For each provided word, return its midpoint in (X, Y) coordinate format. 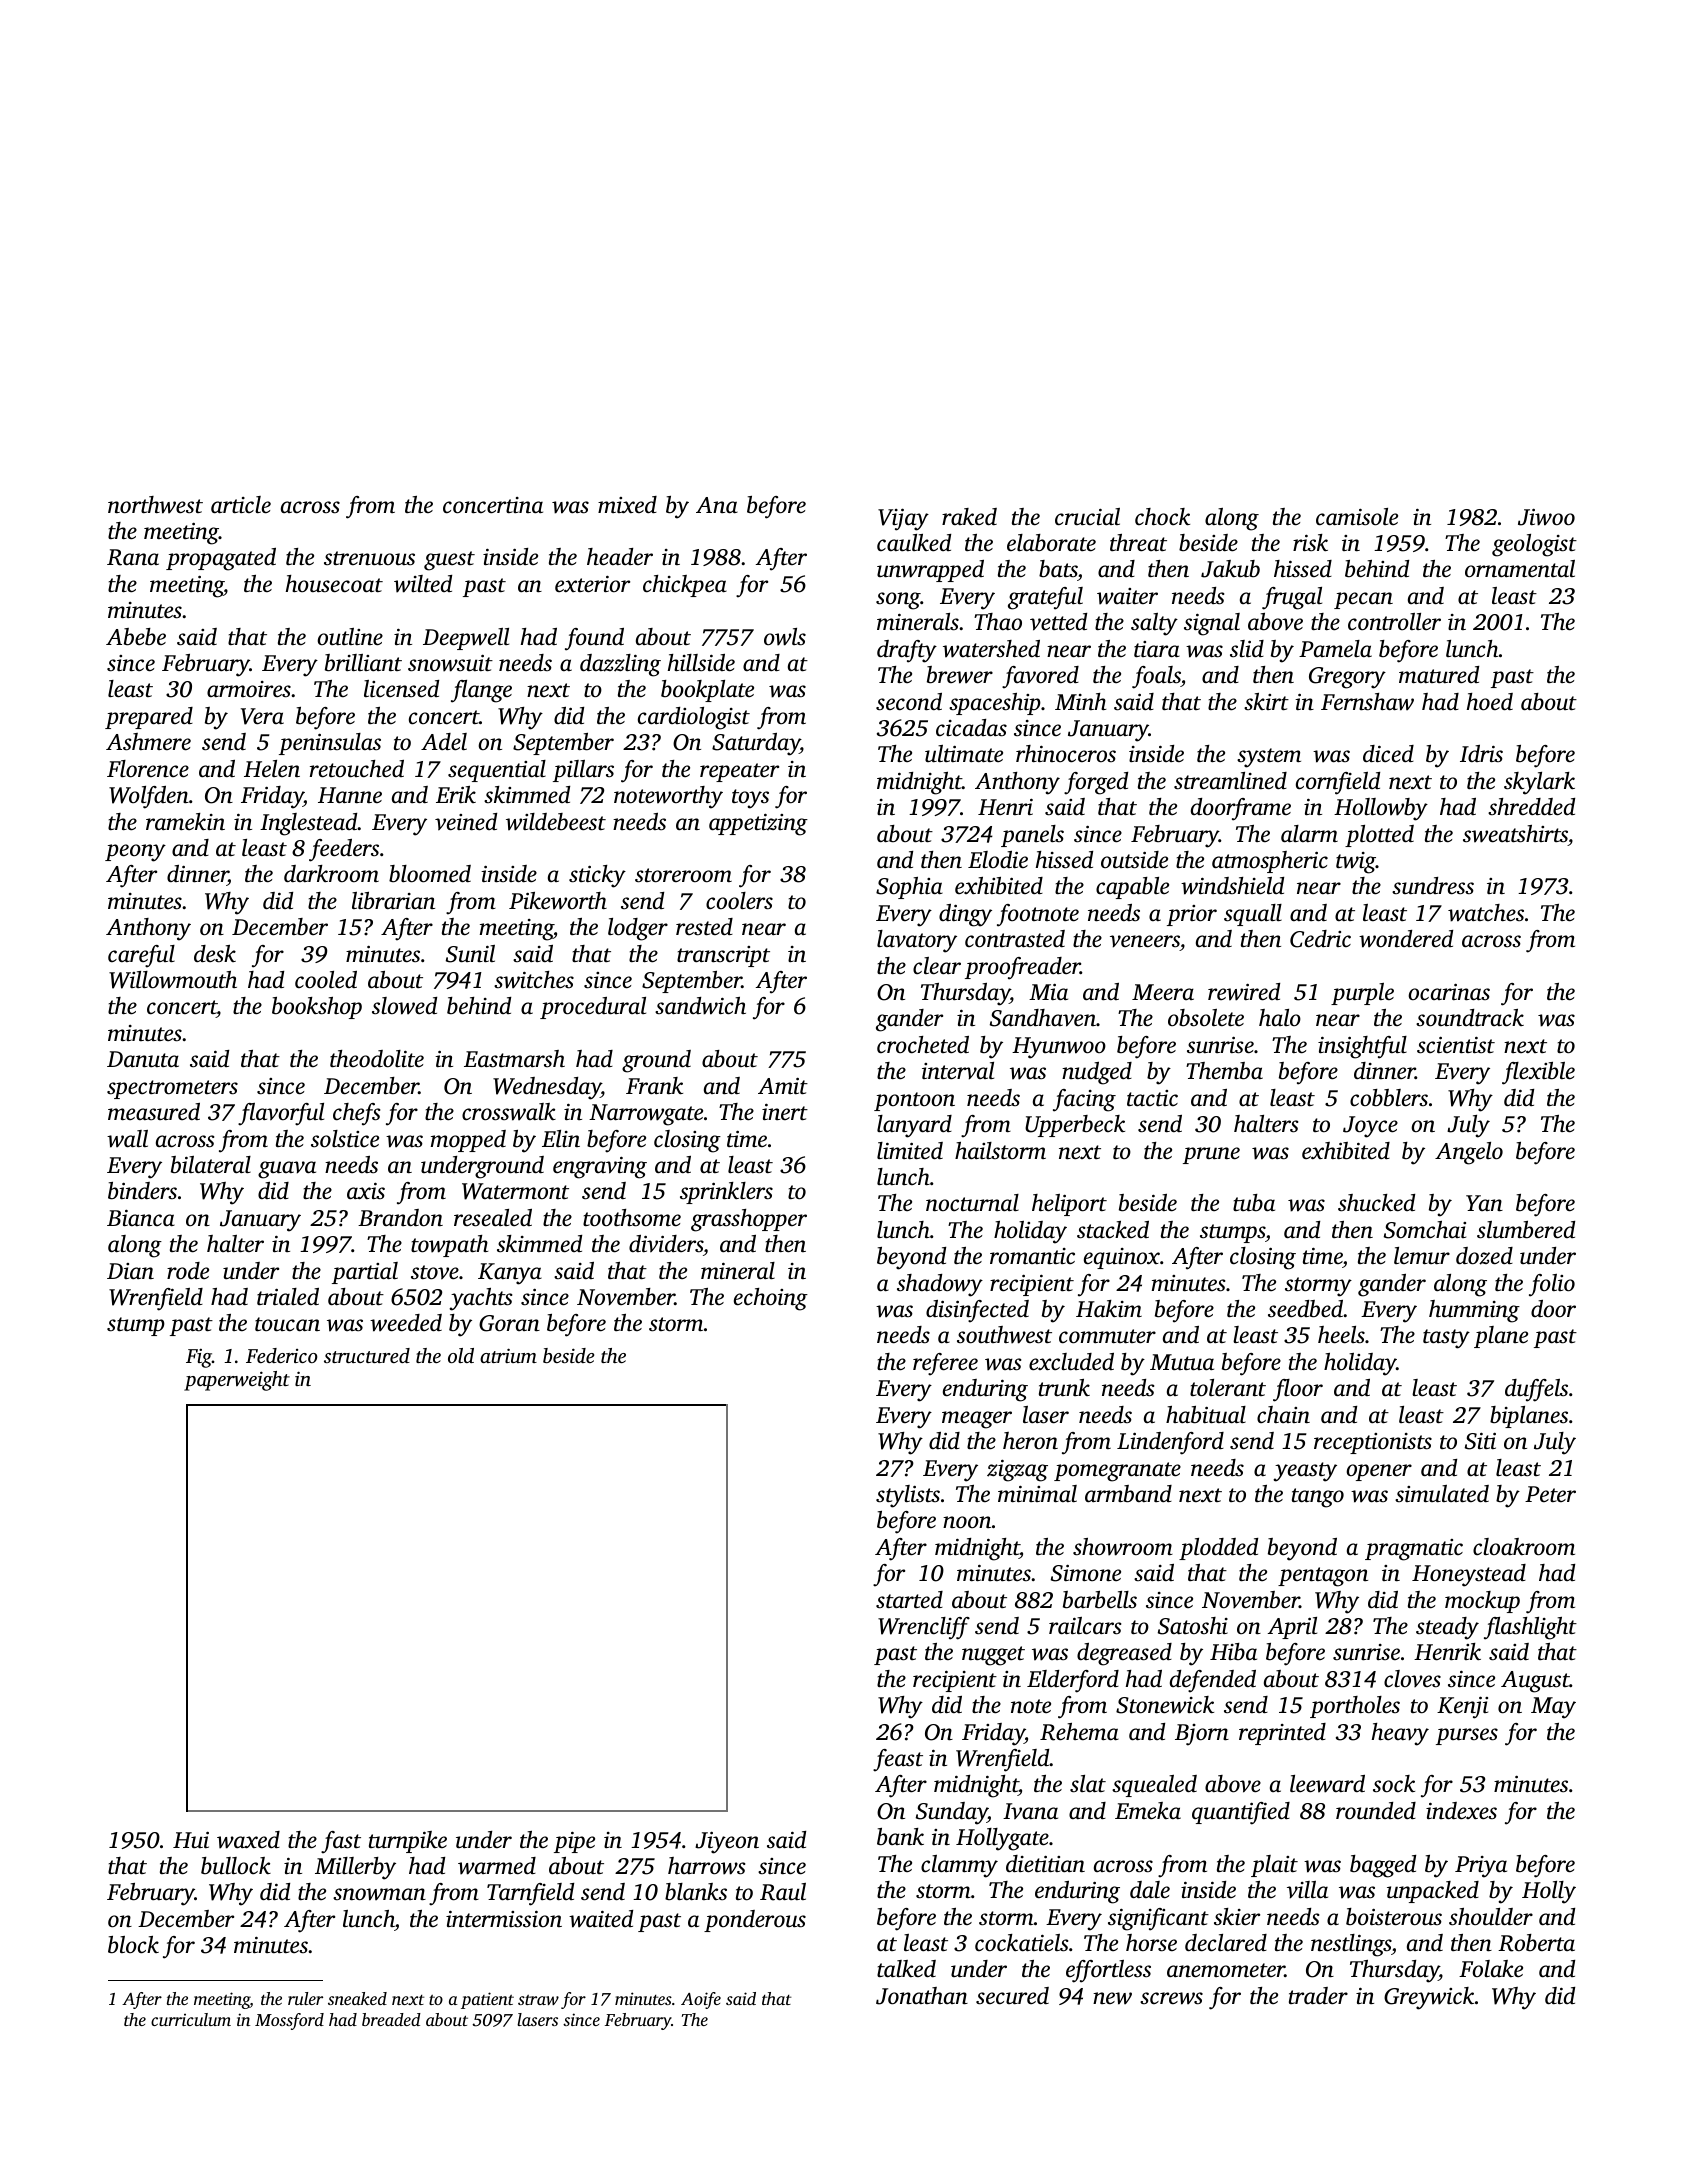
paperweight (237, 1381)
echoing (771, 1299)
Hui (191, 1840)
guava (287, 1170)
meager (977, 1420)
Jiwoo (1546, 517)
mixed (627, 504)
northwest (155, 505)
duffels (1536, 1390)
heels (1341, 1335)
